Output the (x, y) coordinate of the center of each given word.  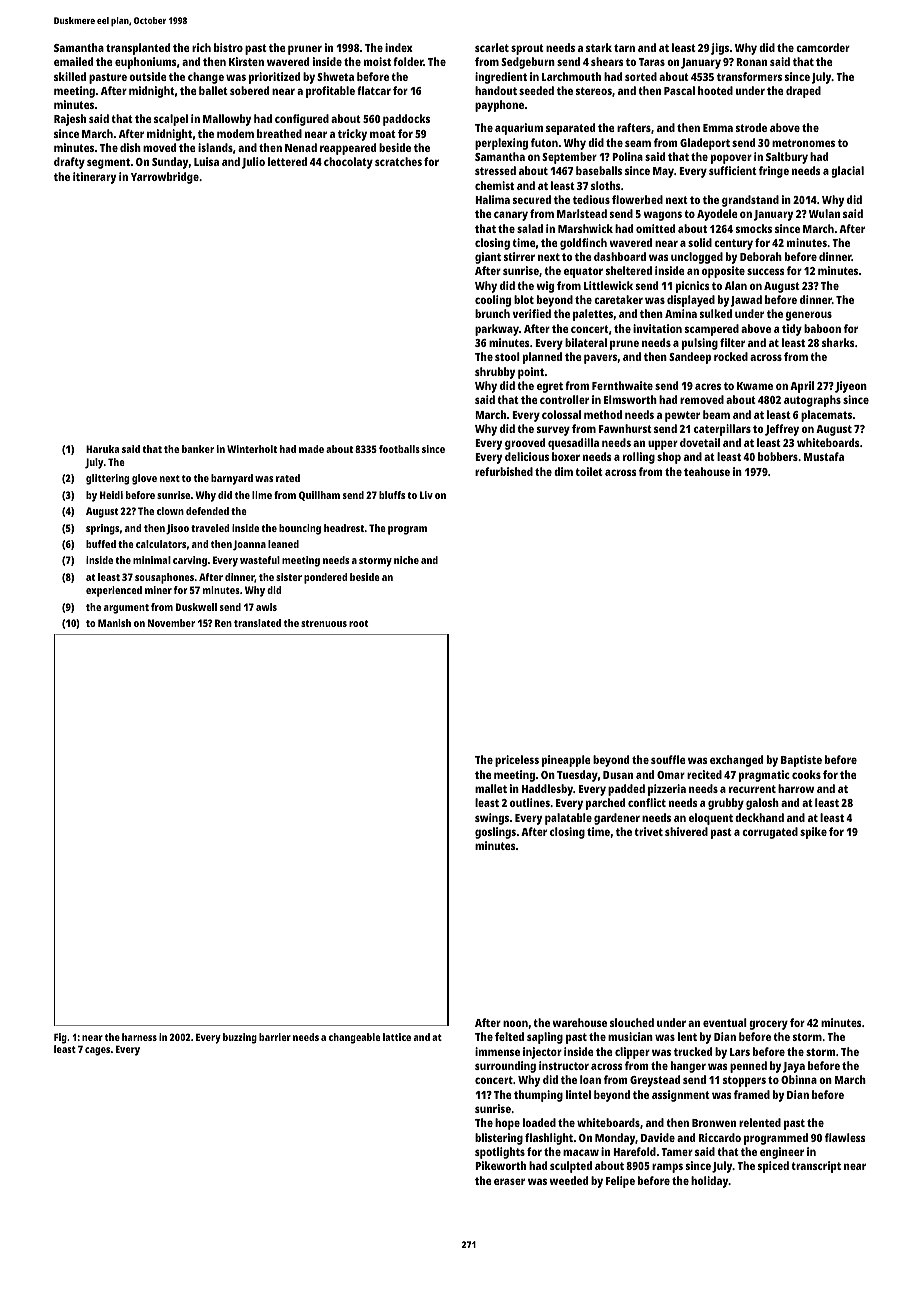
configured (302, 120)
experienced (114, 591)
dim (563, 471)
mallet (491, 788)
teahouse (707, 471)
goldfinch (583, 244)
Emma (718, 128)
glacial (847, 172)
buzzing (240, 1038)
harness (139, 1037)
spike (813, 833)
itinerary (94, 178)
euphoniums (145, 63)
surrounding (505, 1067)
